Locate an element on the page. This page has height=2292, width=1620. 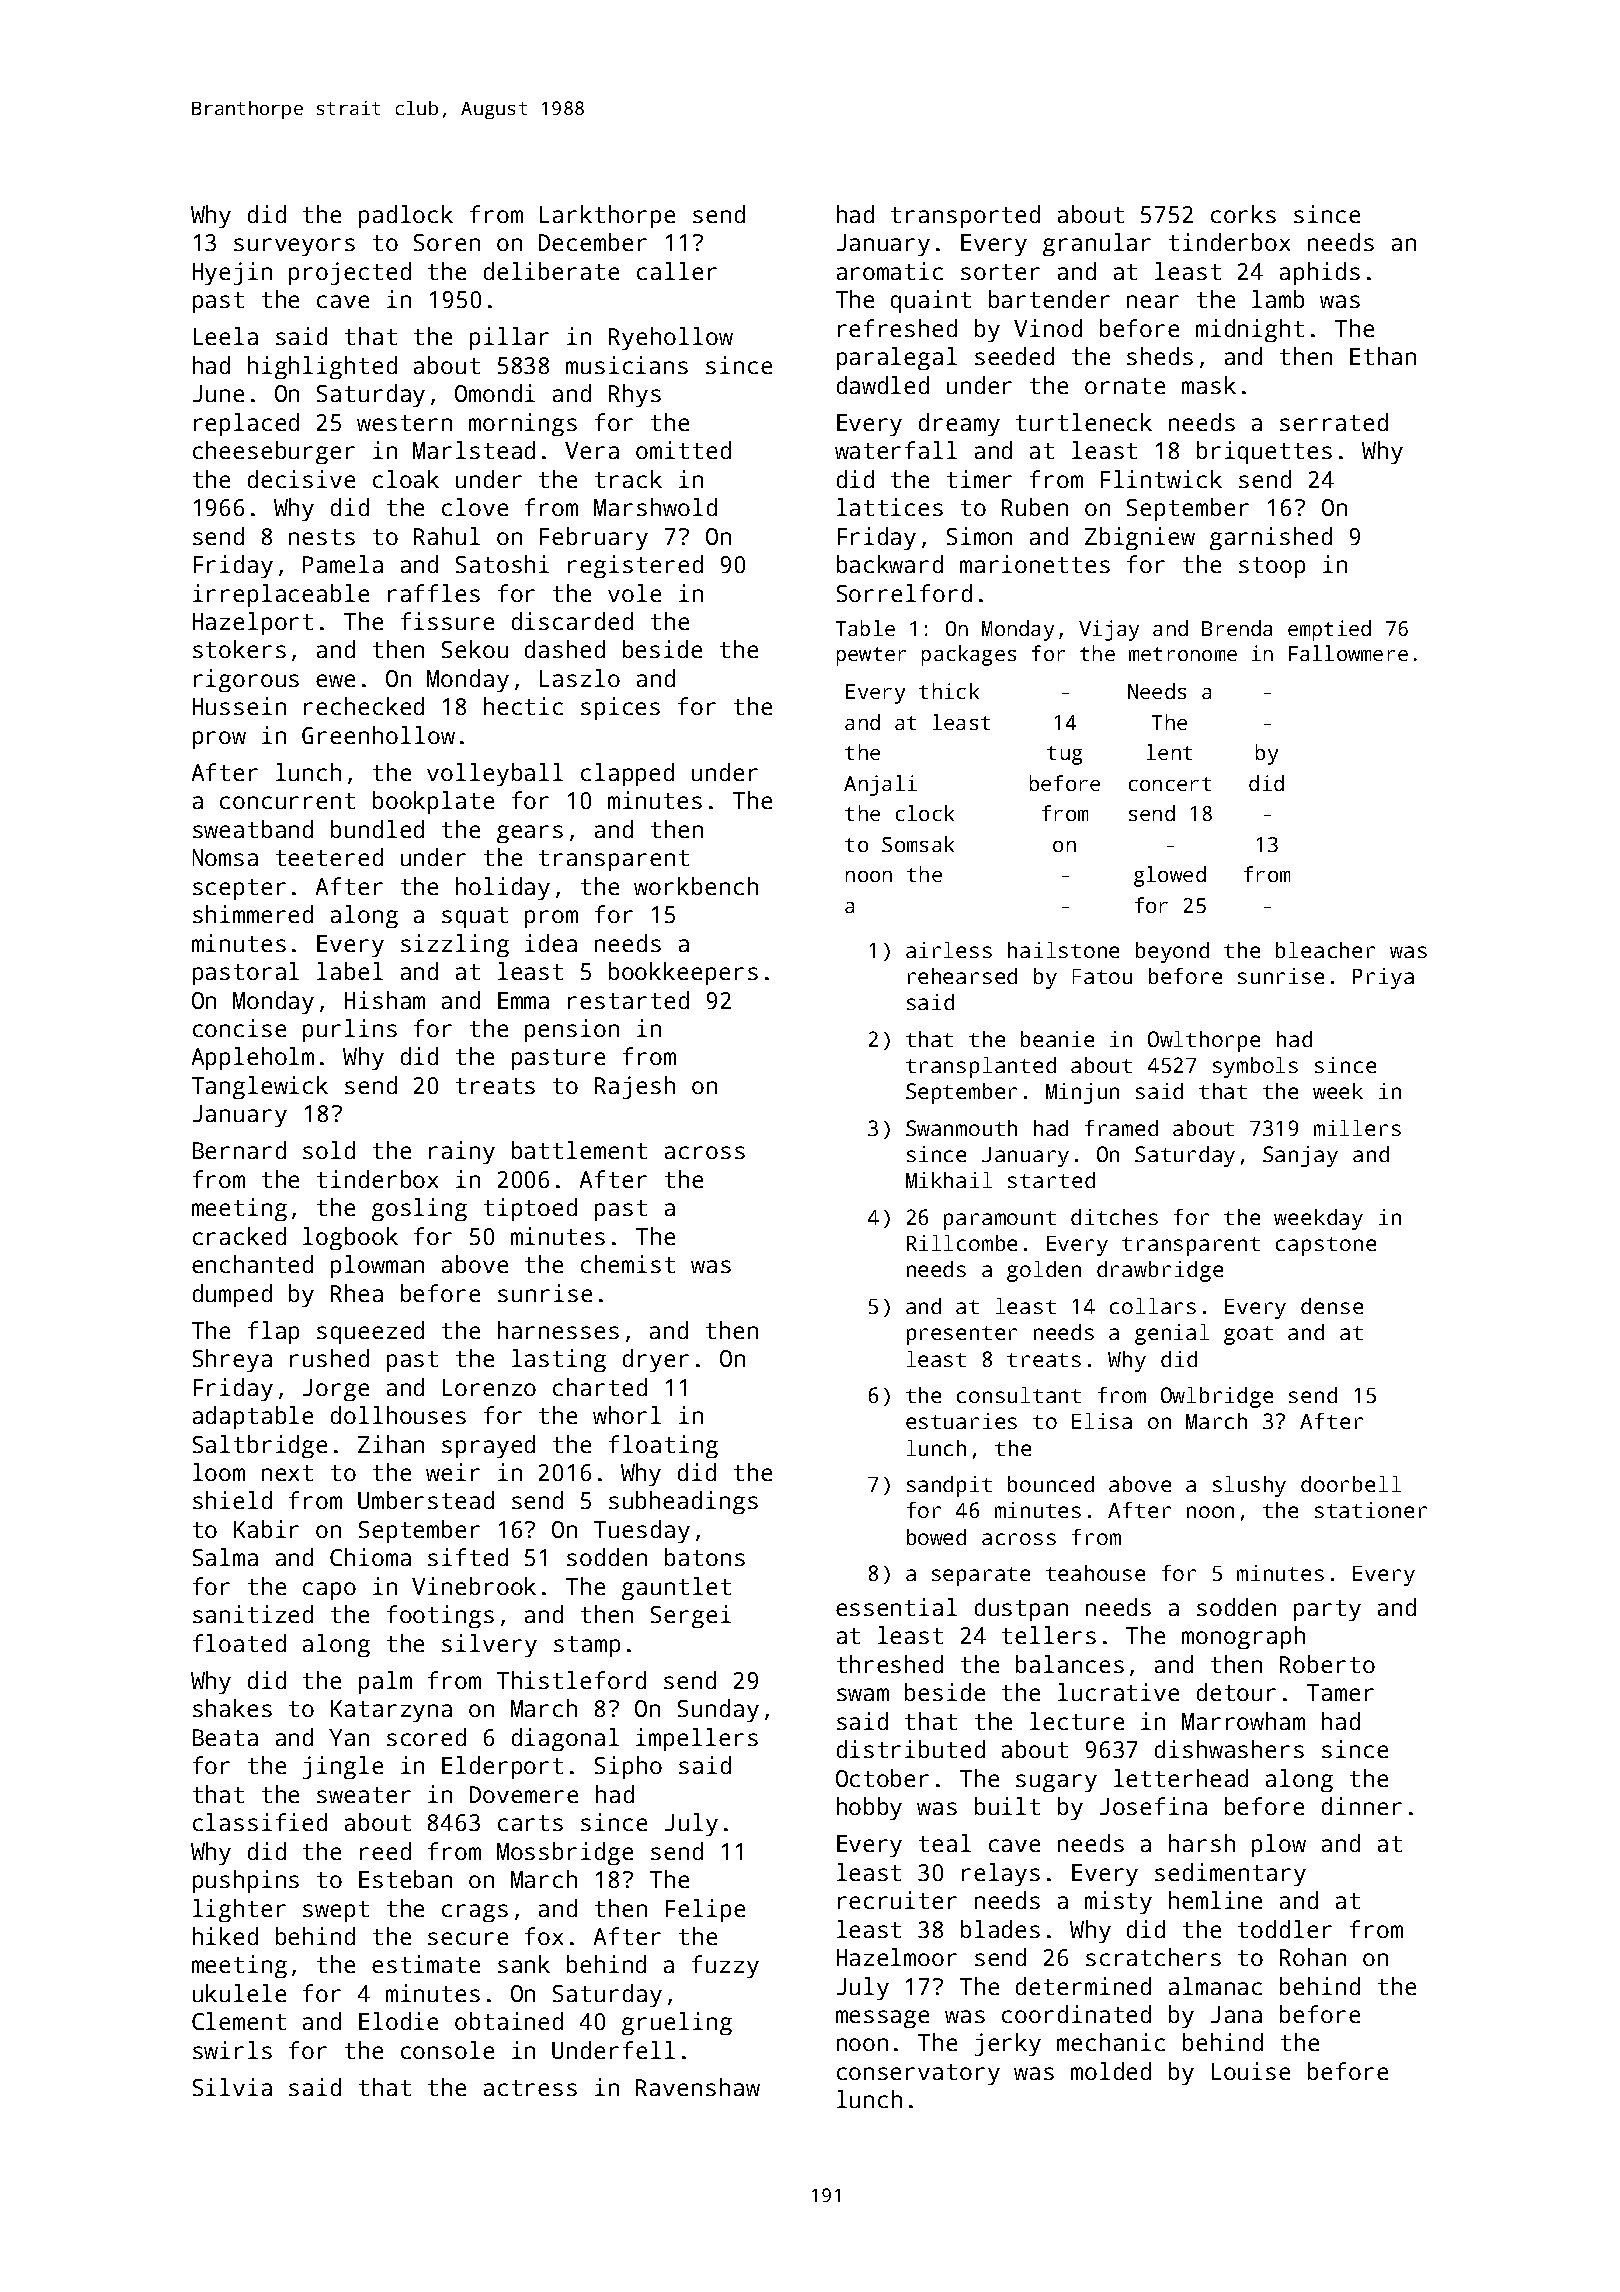
spices is located at coordinates (620, 708).
